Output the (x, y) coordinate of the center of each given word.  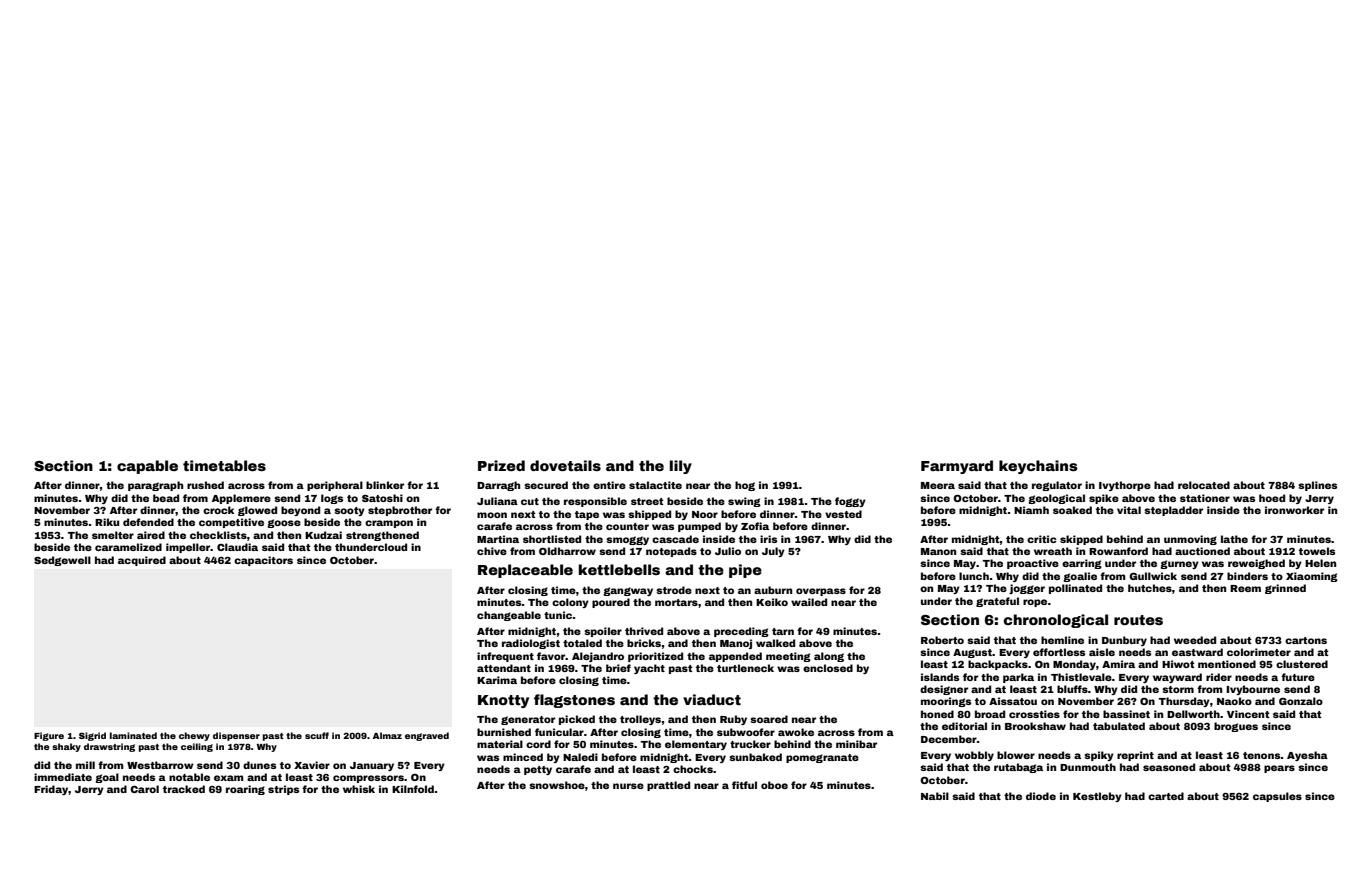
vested (843, 514)
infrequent (505, 657)
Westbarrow (160, 765)
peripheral (335, 486)
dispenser (236, 736)
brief (618, 668)
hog (745, 486)
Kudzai (323, 535)
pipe (745, 571)
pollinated (1075, 589)
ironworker (1294, 510)
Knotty (503, 701)
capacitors (263, 561)
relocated (1204, 485)
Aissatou (1013, 701)
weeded (1195, 640)
